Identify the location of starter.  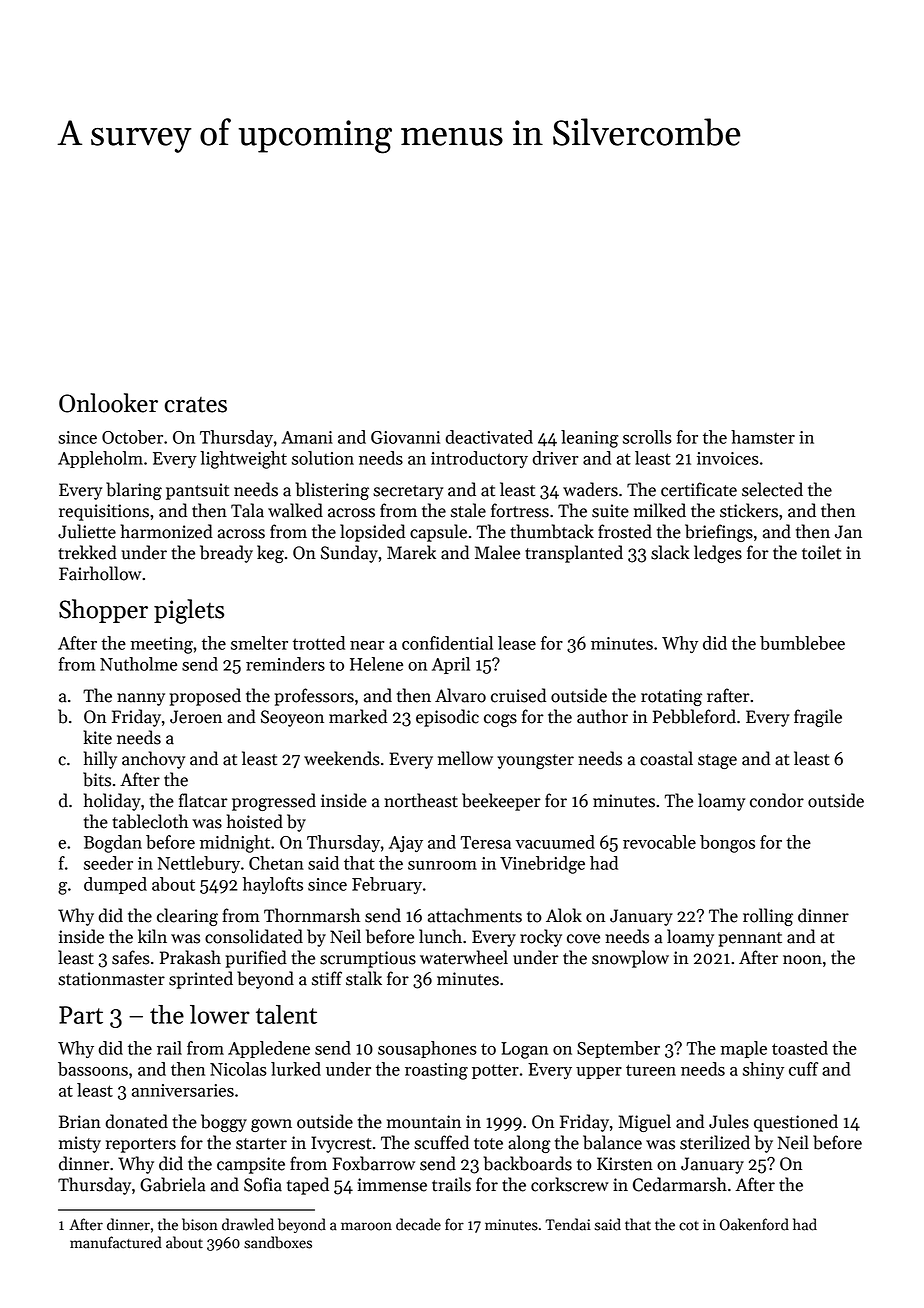
(261, 1144).
